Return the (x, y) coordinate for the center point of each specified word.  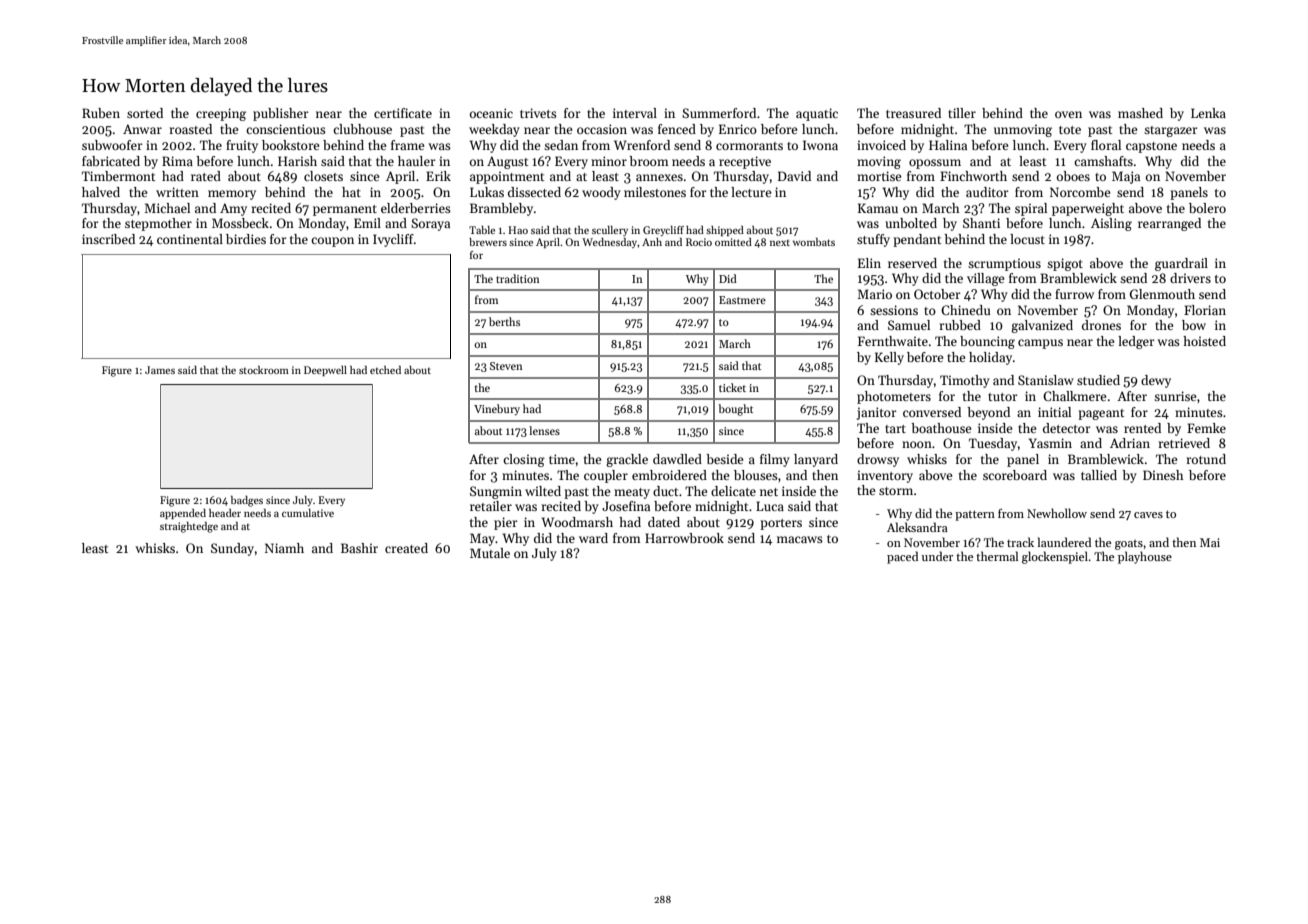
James (160, 370)
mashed (1140, 113)
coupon (332, 242)
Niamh (284, 548)
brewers (488, 242)
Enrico (738, 129)
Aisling (1111, 224)
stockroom (264, 370)
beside (725, 459)
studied (1098, 380)
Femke (1206, 428)
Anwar (142, 129)
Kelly (889, 358)
